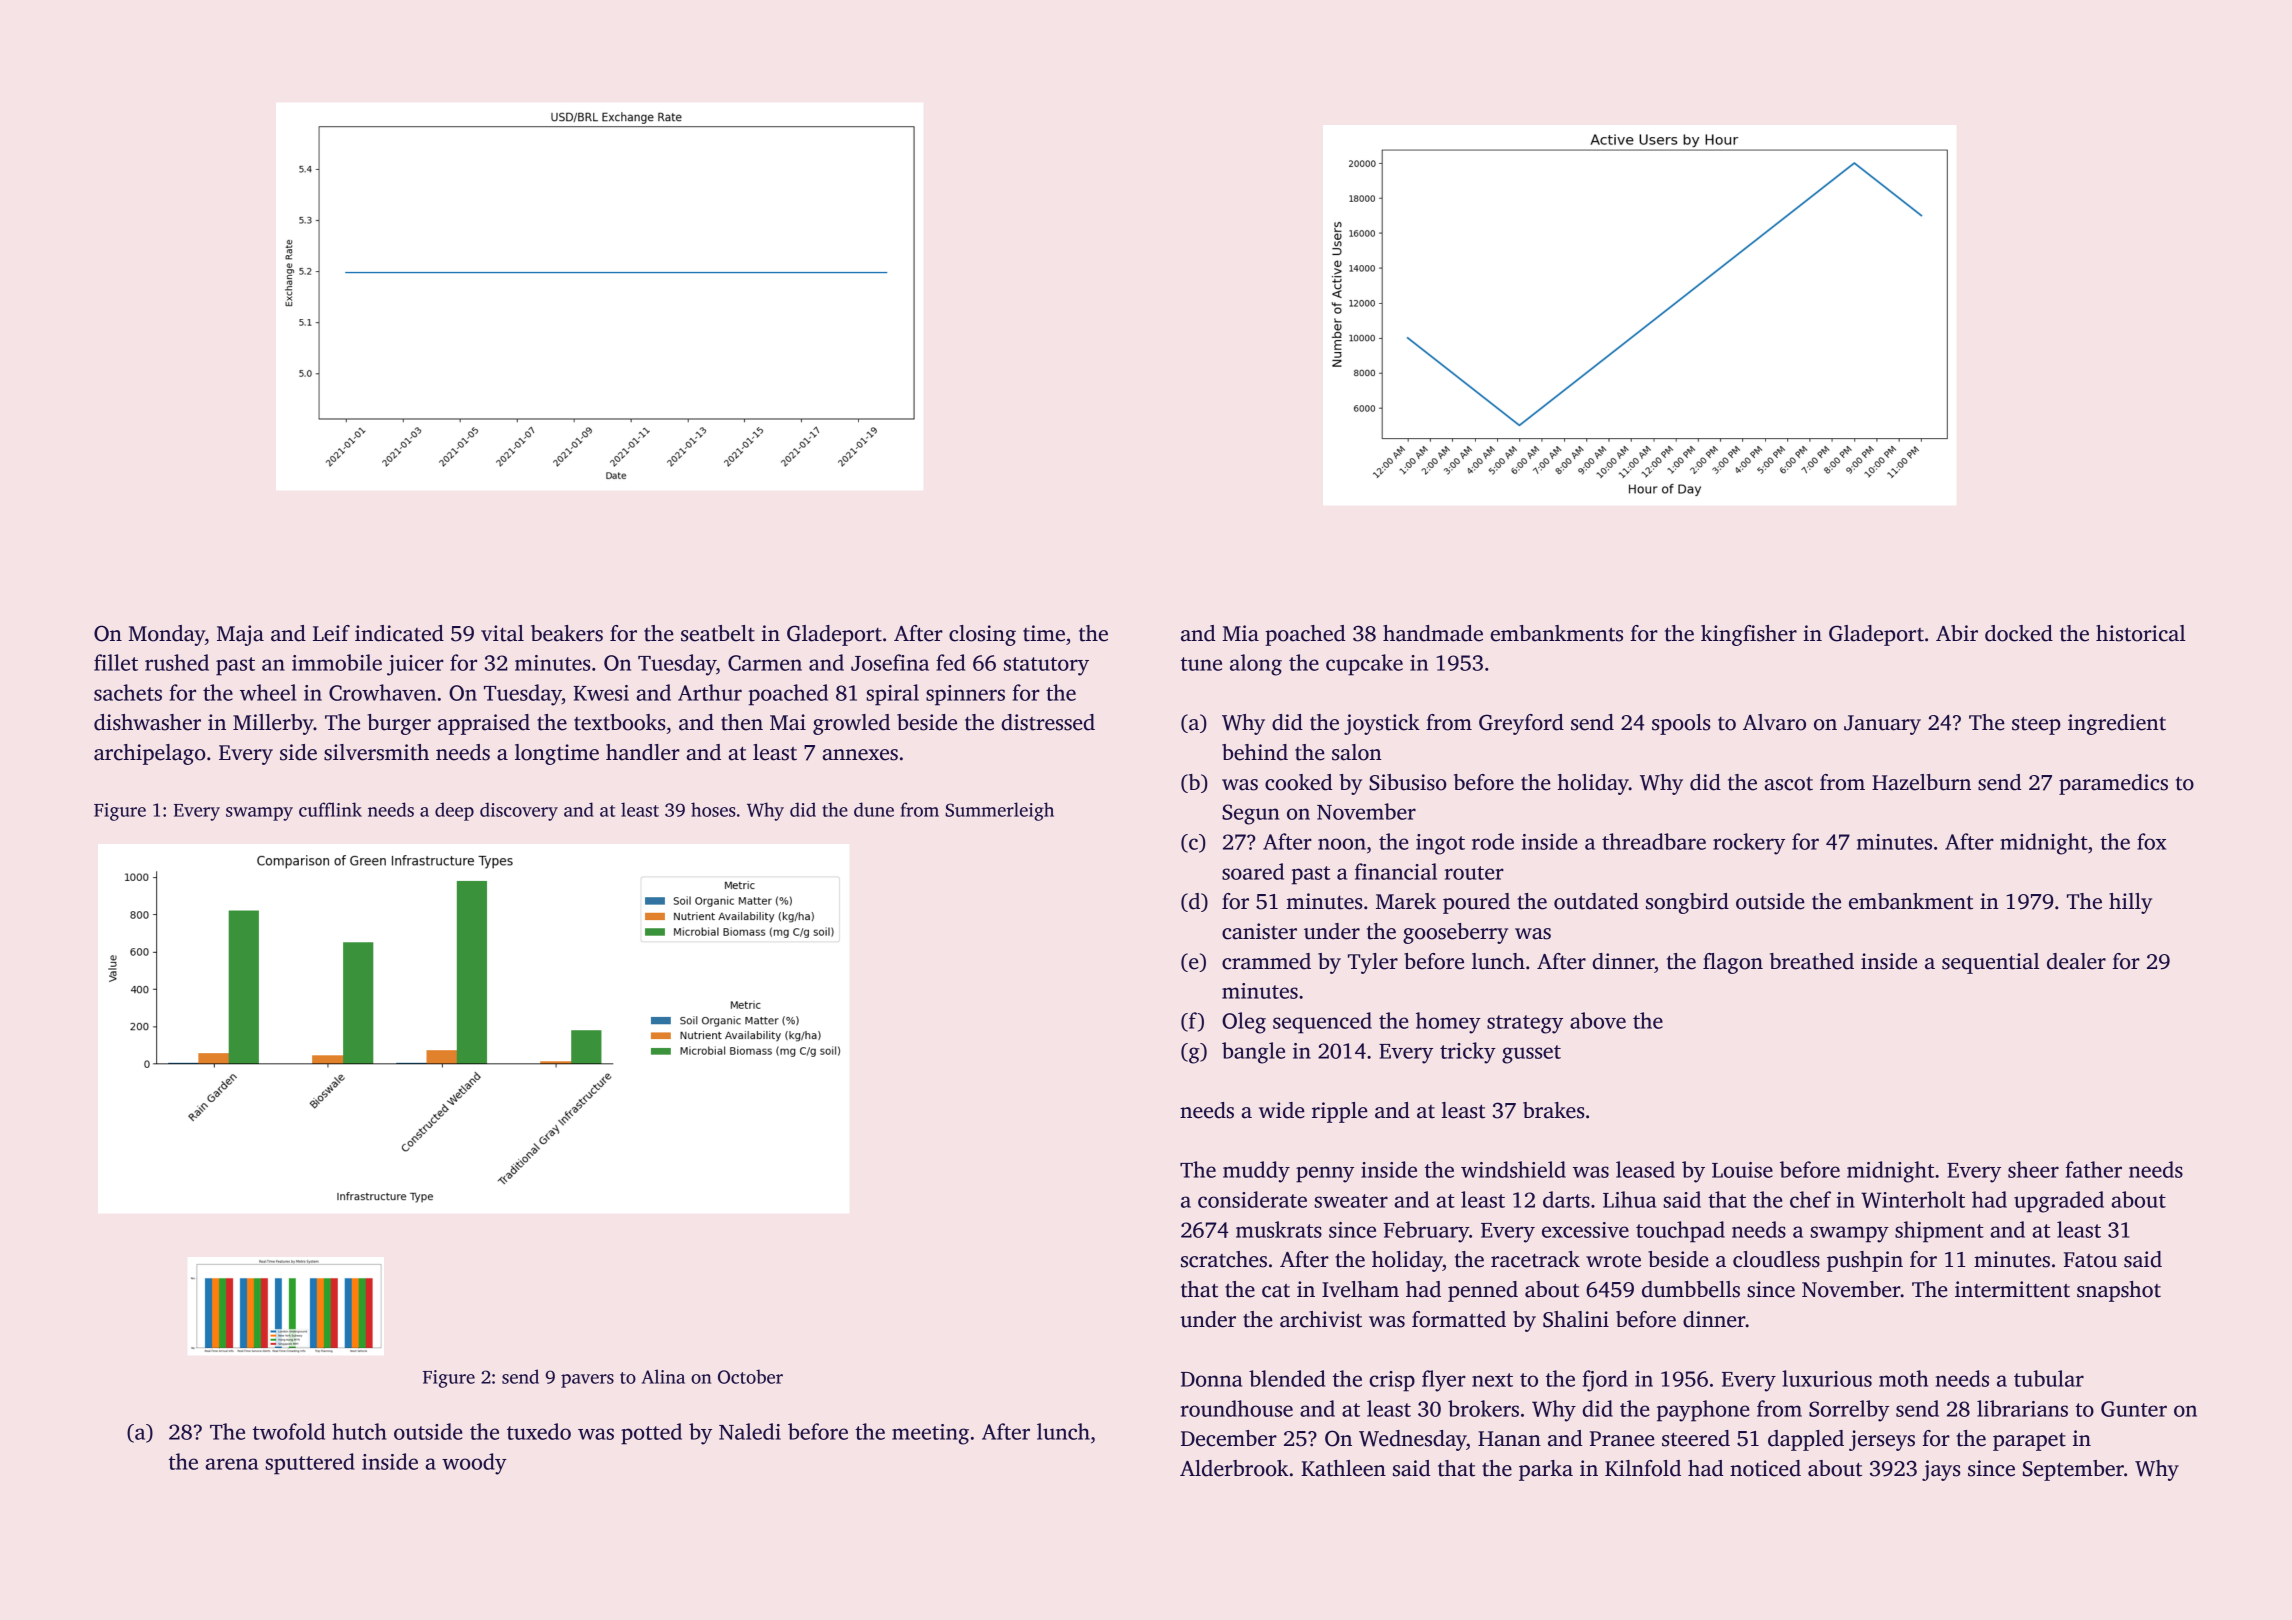 This screenshot has height=1620, width=2292. I want to click on Abir, so click(1957, 633).
